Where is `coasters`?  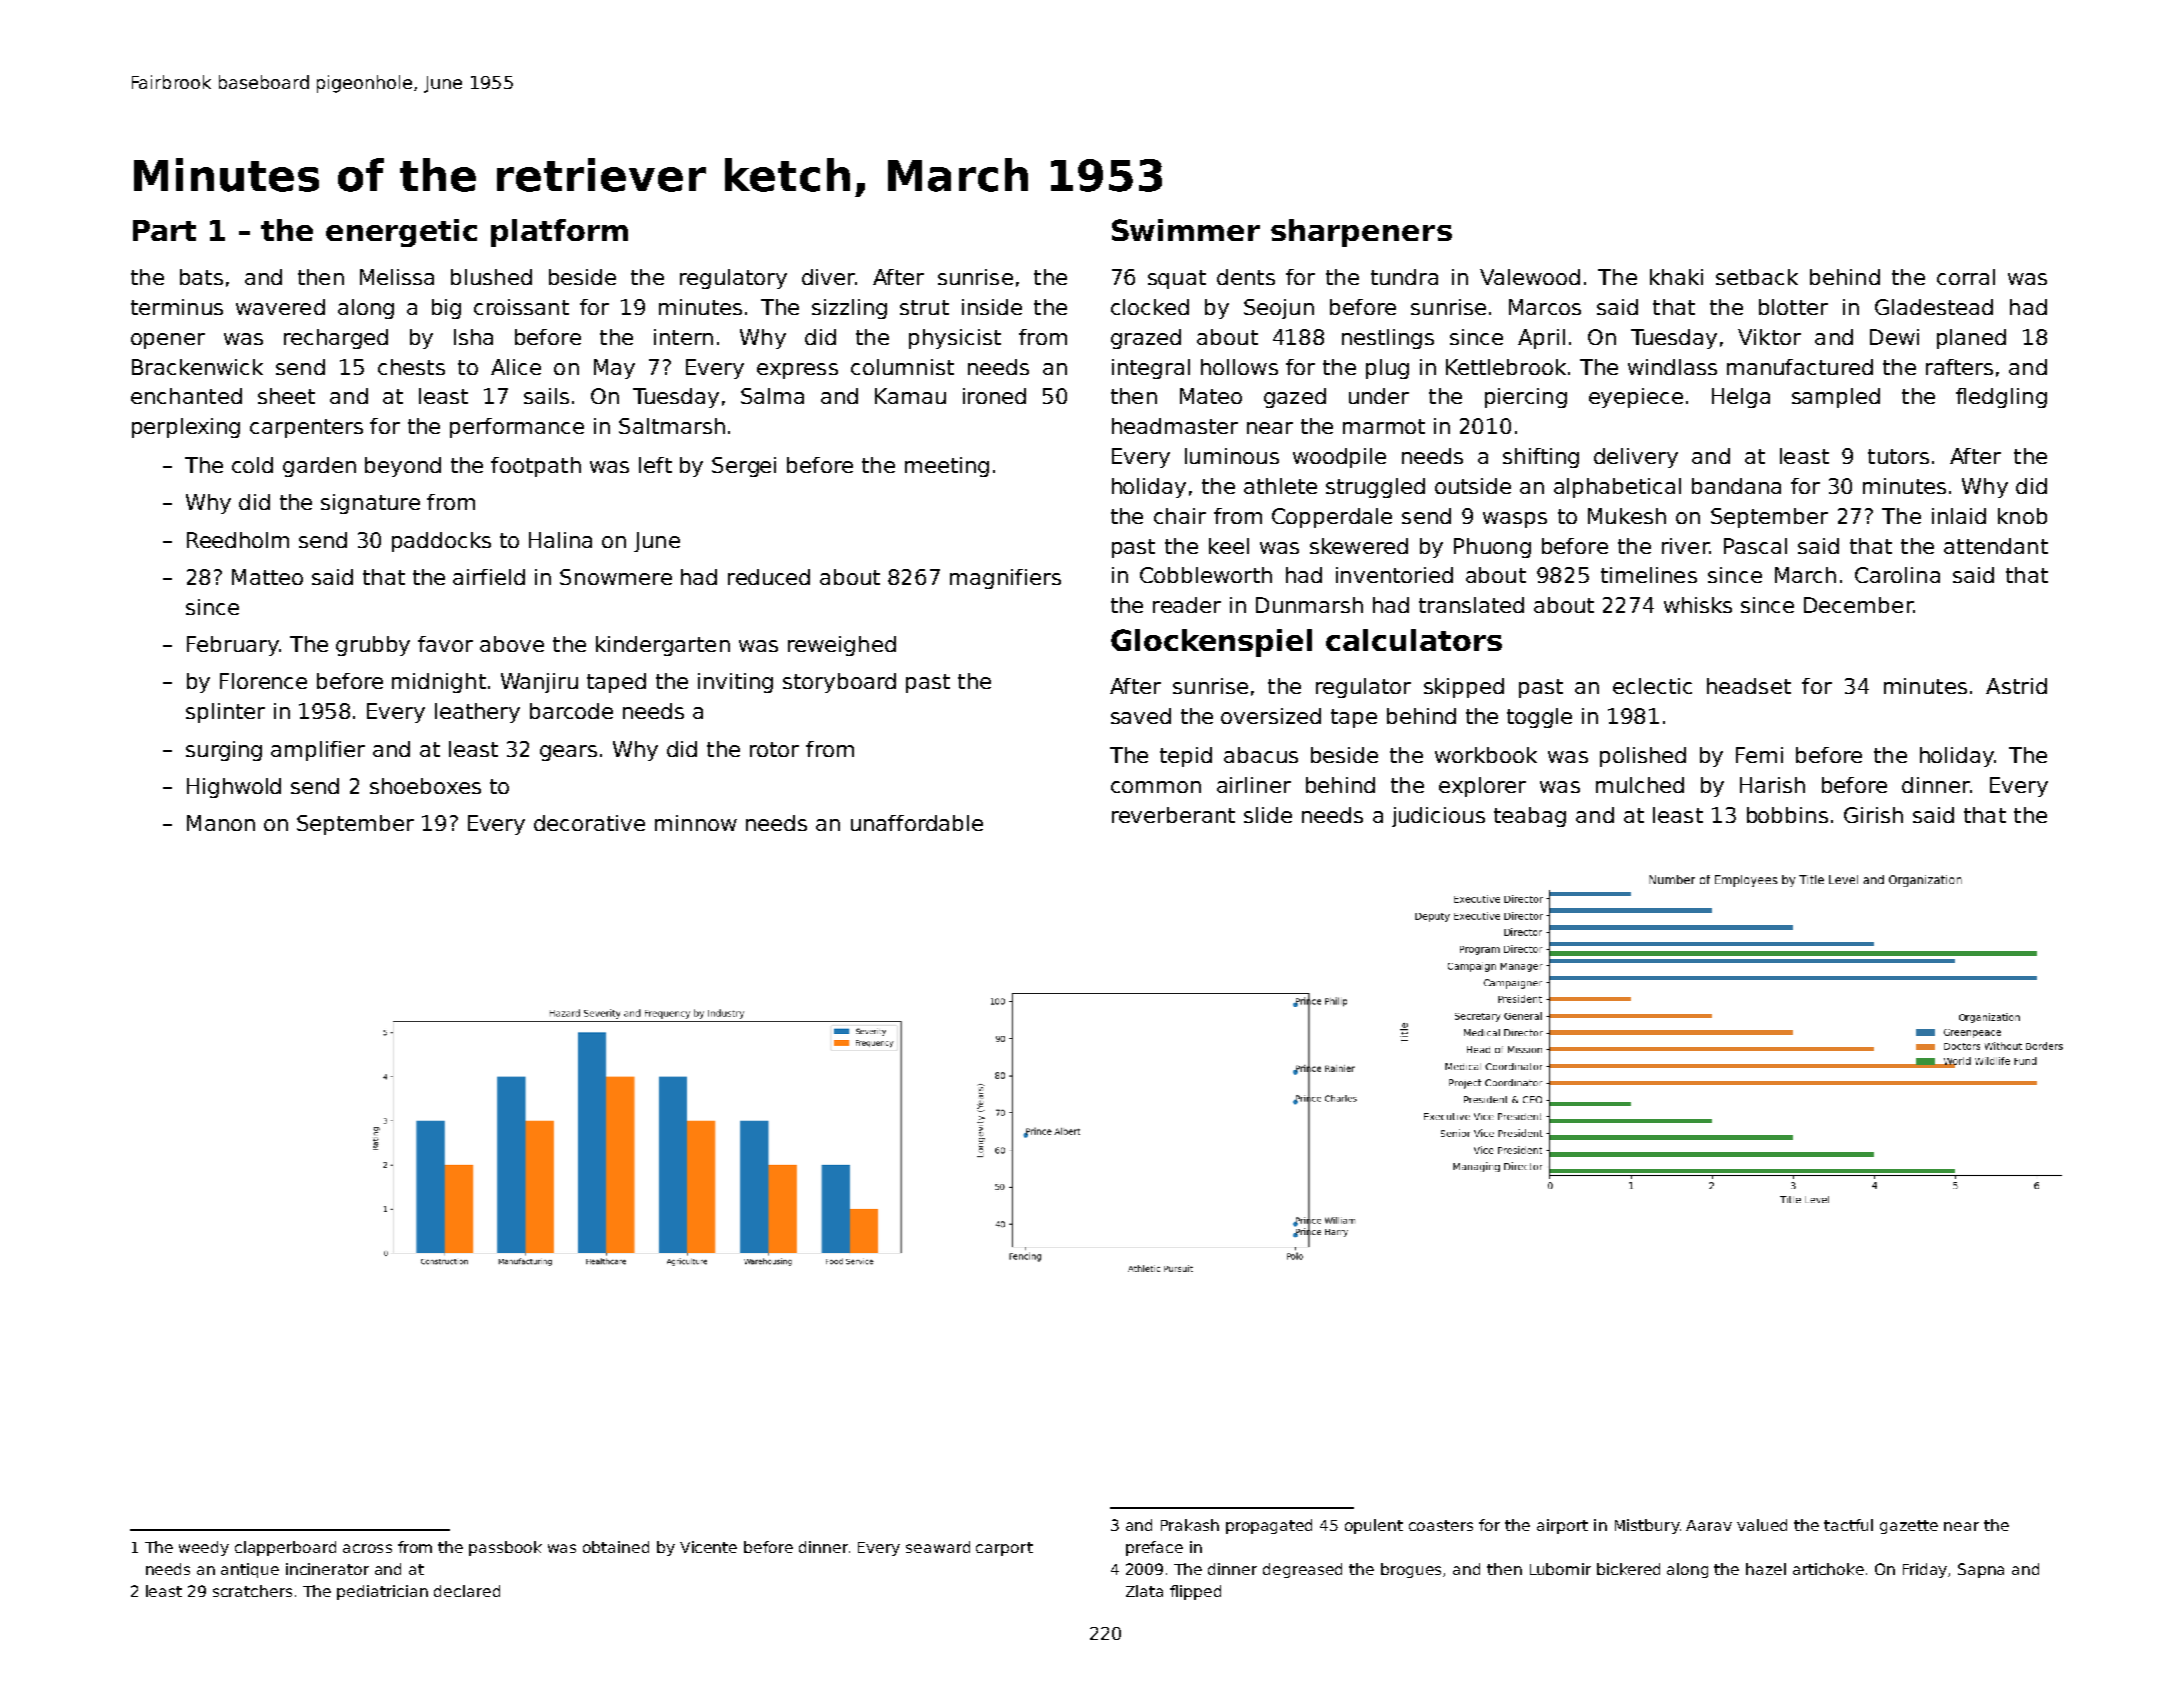
coasters is located at coordinates (1441, 1525).
